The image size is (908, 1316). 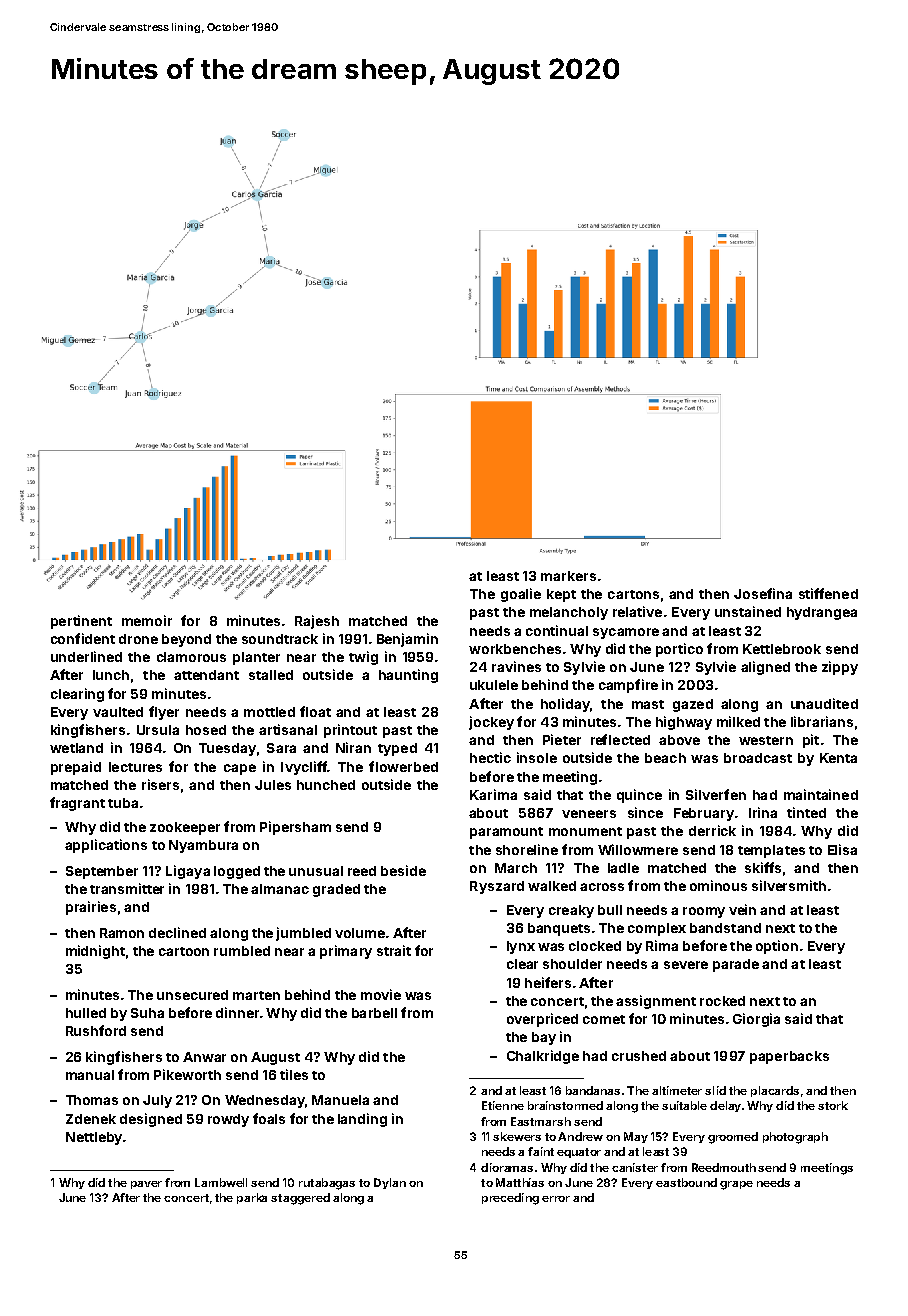 I want to click on Nettleby, so click(x=94, y=1138).
